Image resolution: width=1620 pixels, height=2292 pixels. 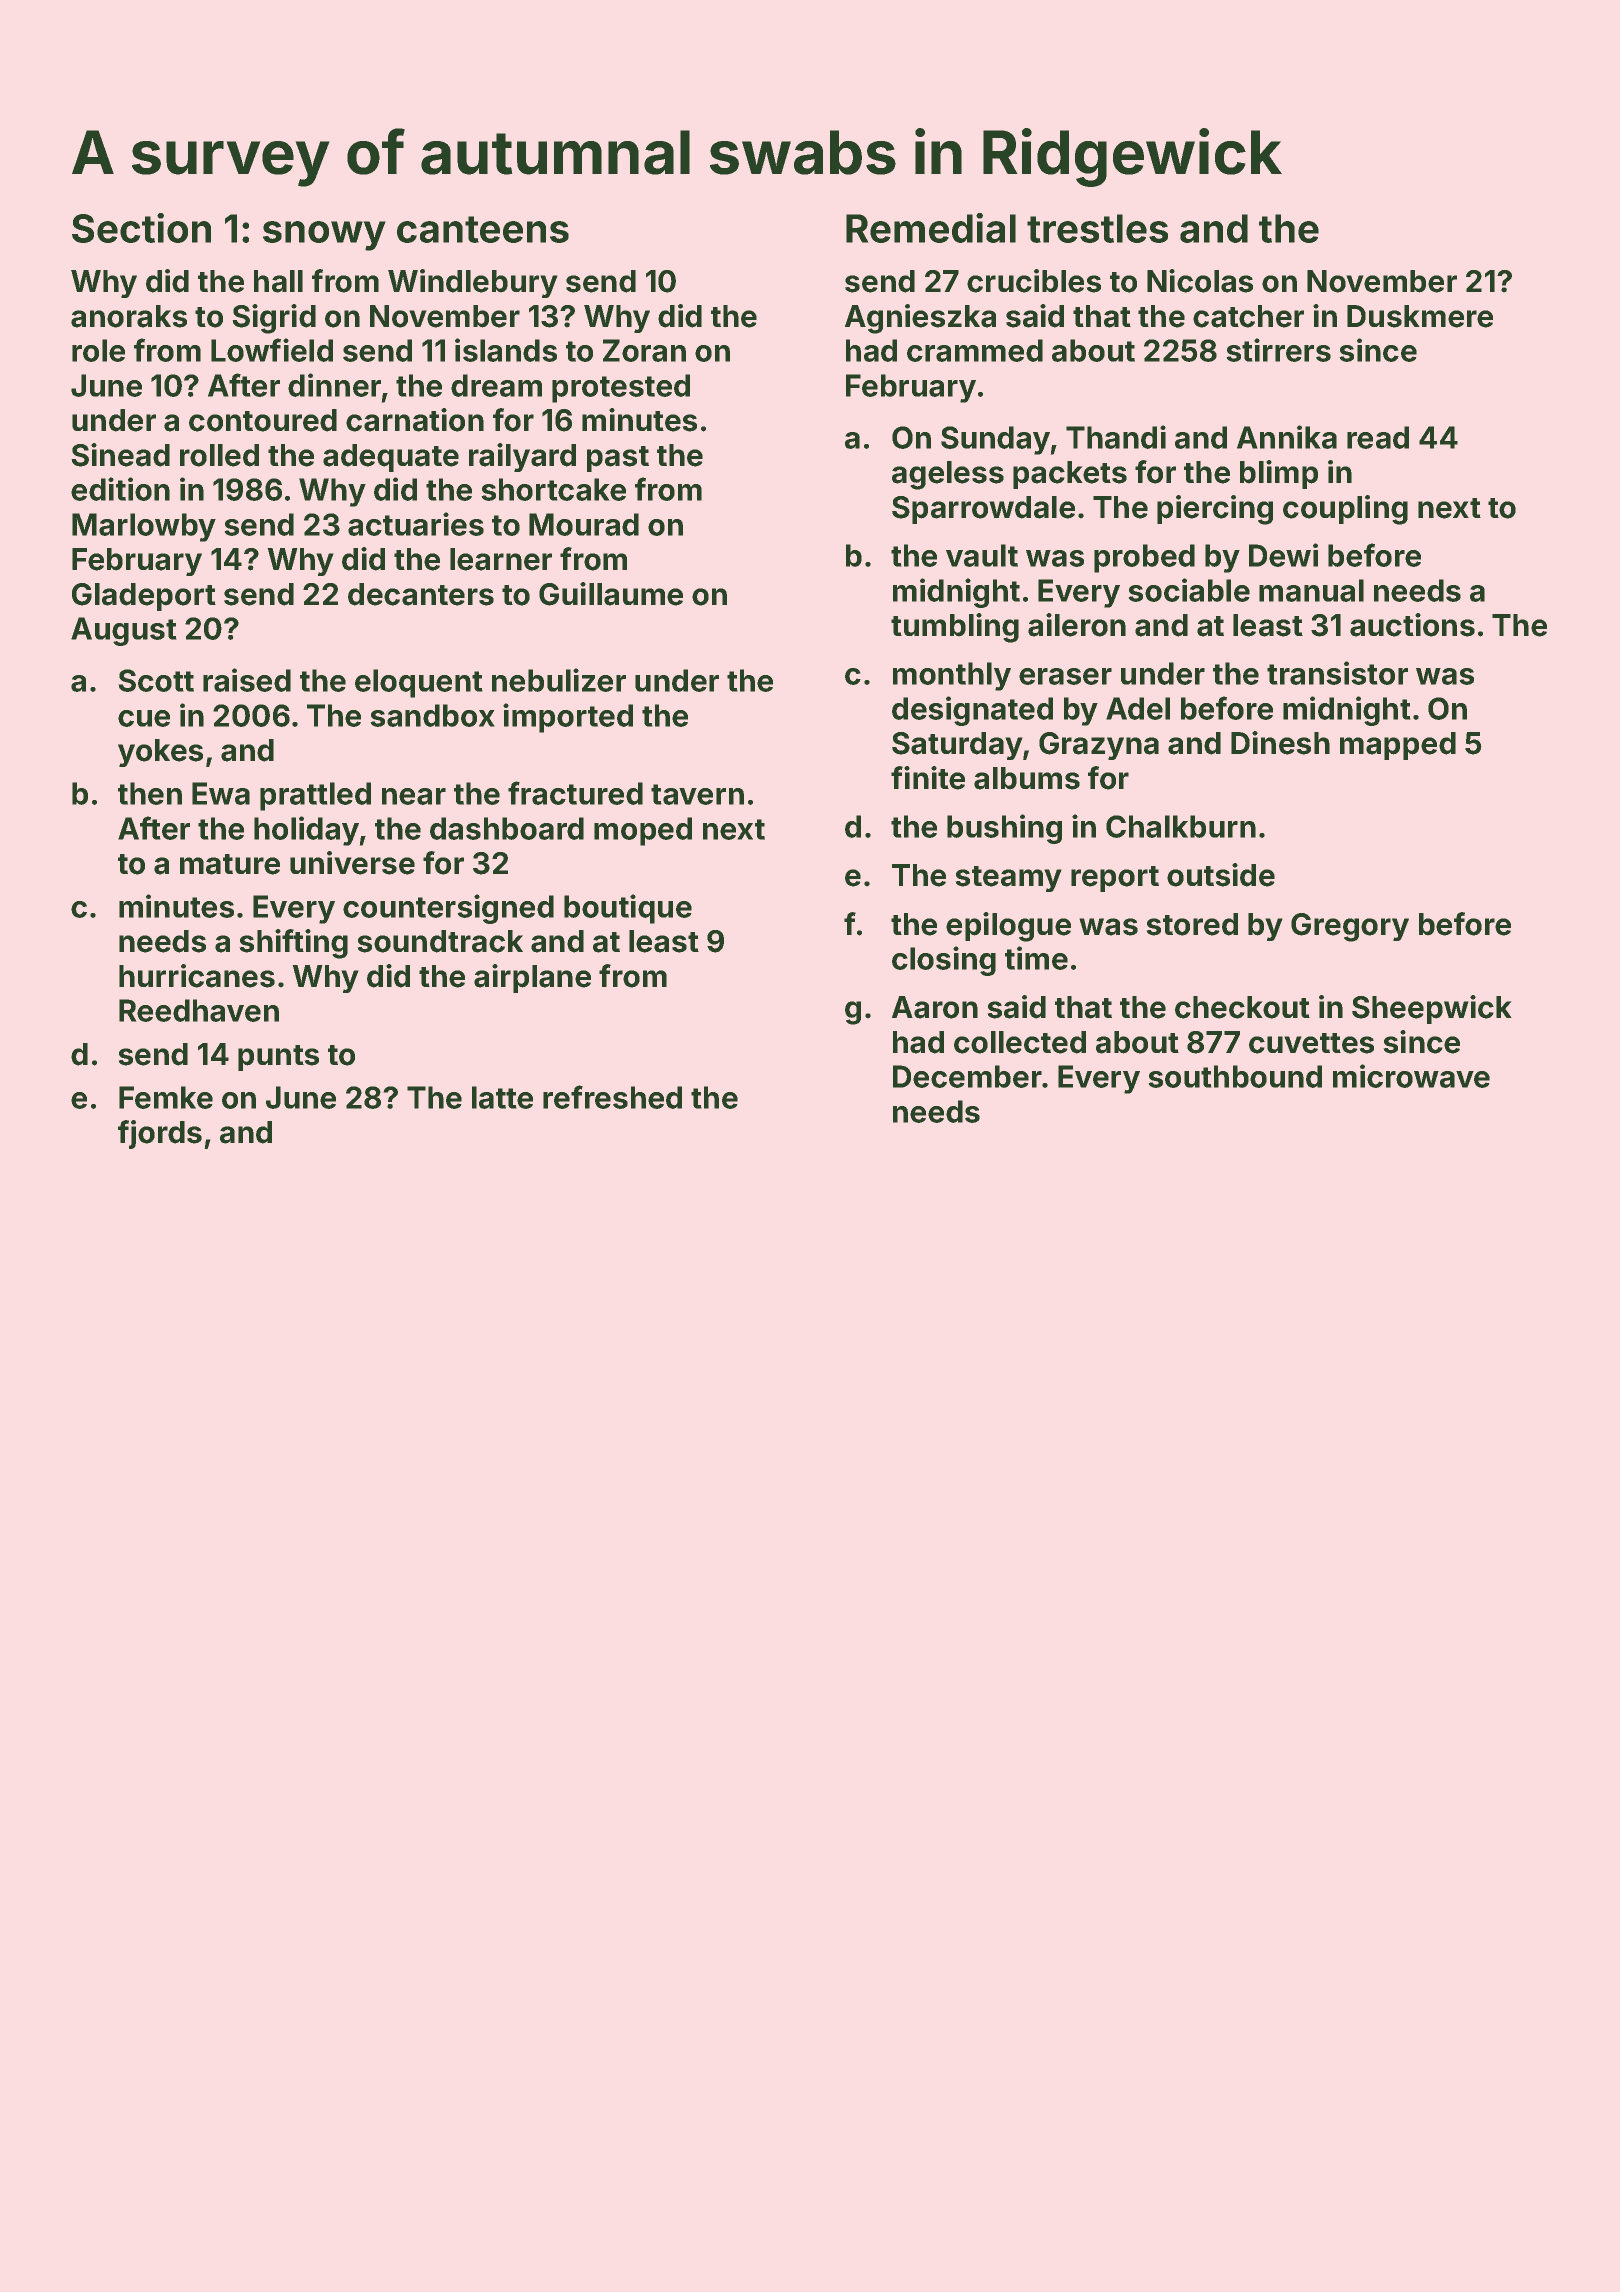 I want to click on transistor, so click(x=1337, y=673).
